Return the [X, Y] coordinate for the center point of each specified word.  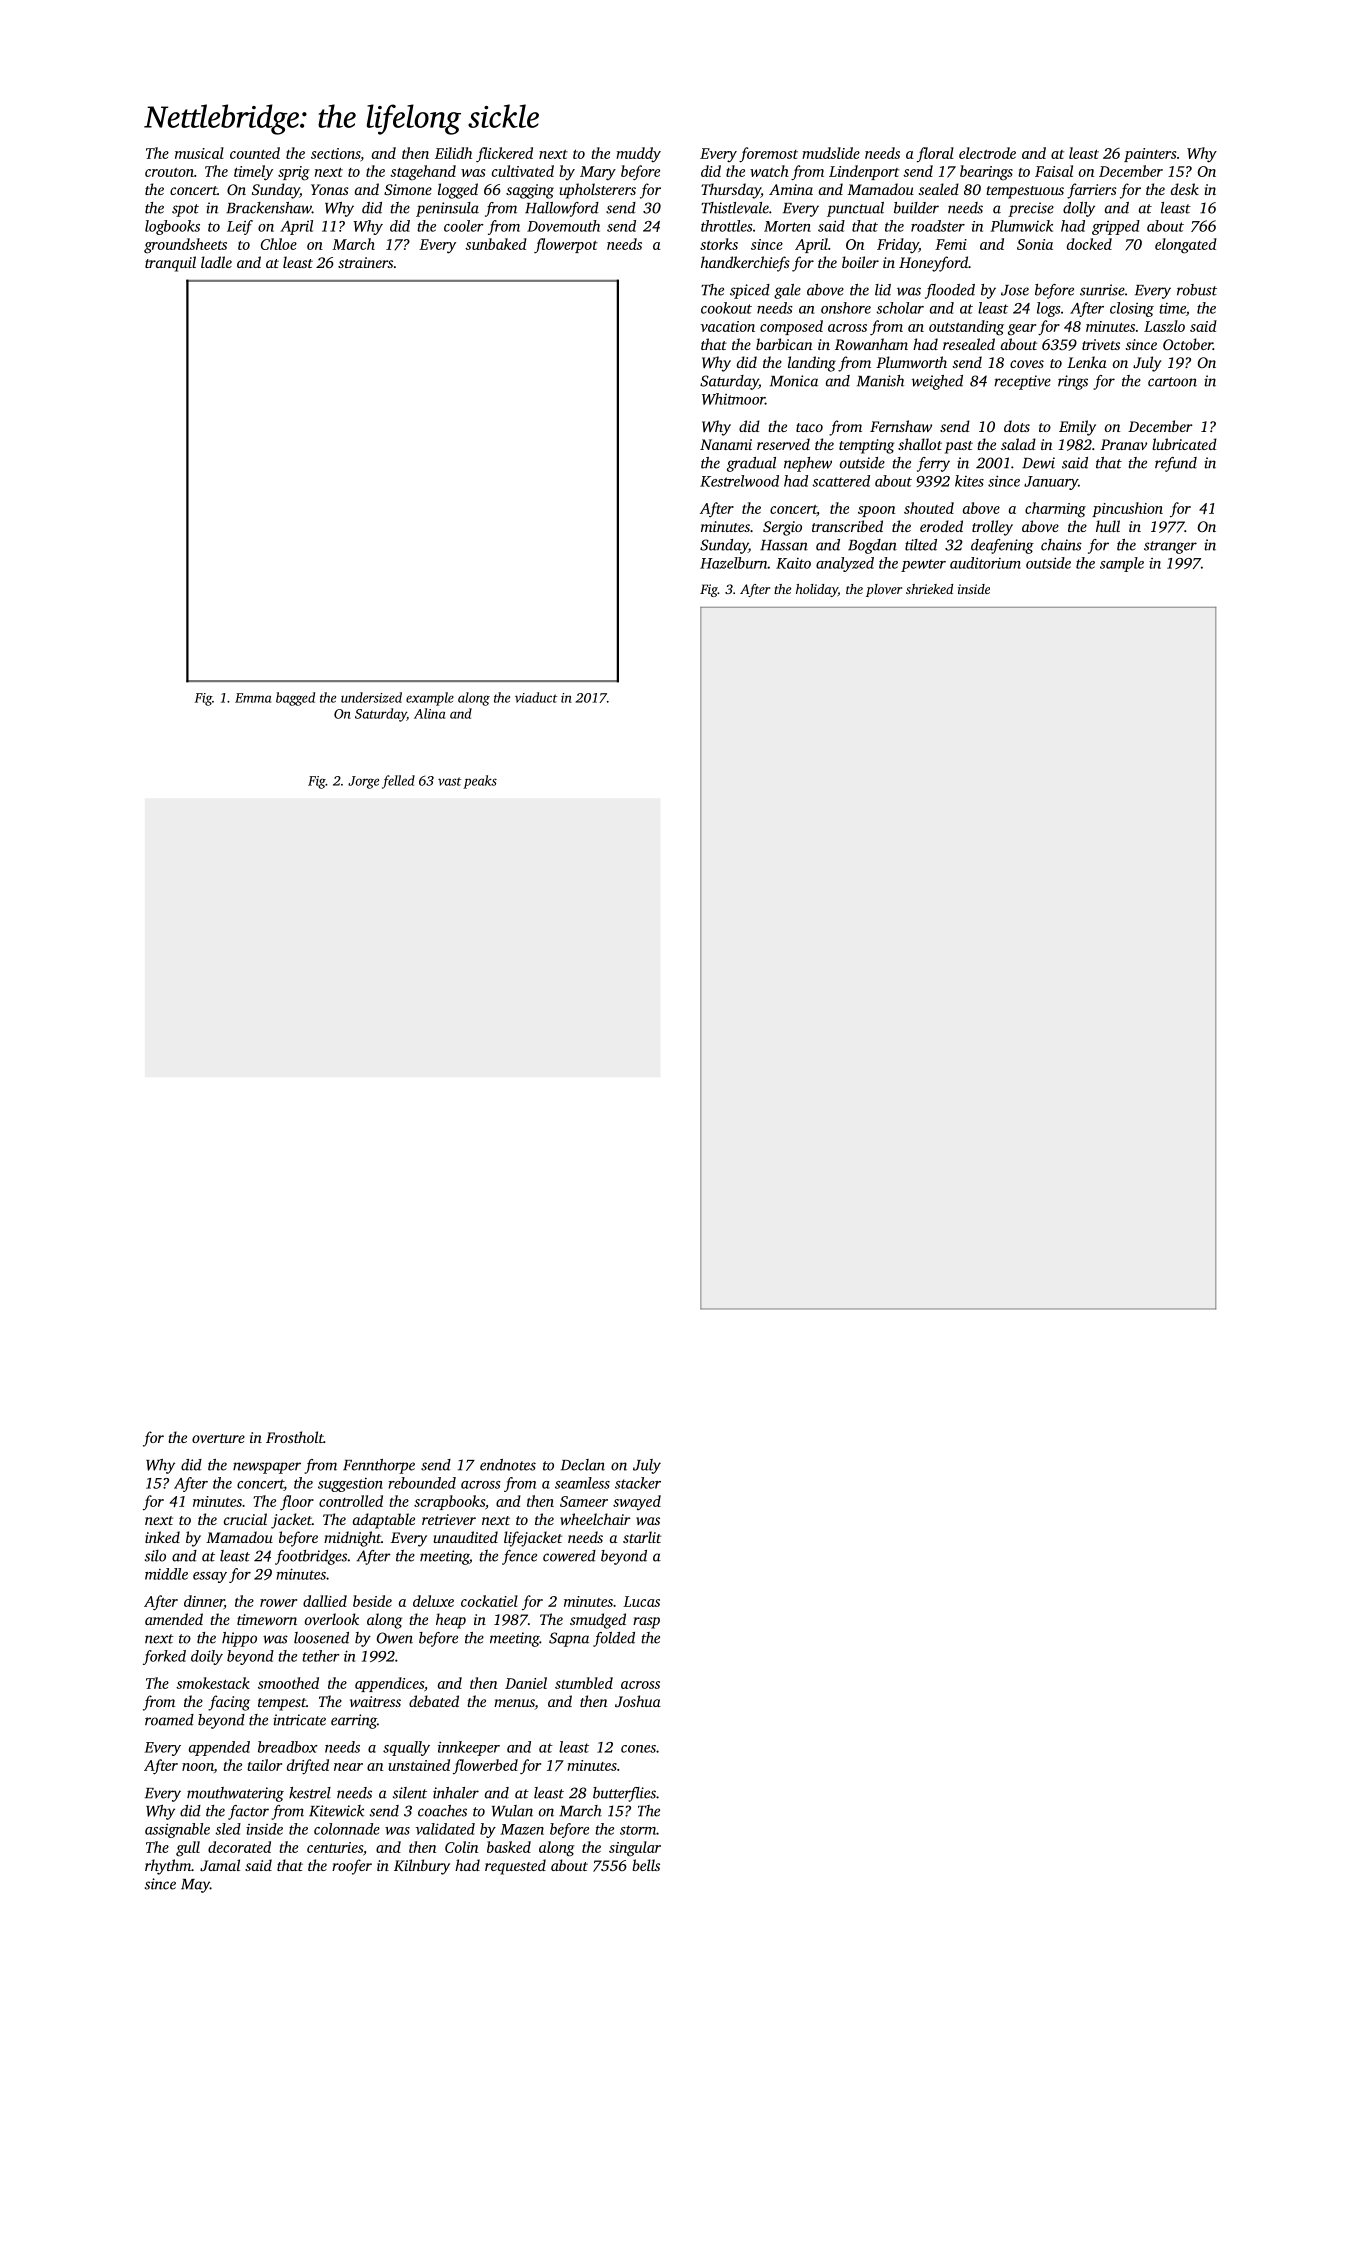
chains [1061, 545]
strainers [365, 262]
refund [1176, 464]
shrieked [929, 589]
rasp [646, 1623]
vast [449, 781]
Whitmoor [733, 399]
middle [166, 1574]
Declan [583, 1465]
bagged [295, 699]
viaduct [536, 697]
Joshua [638, 1701]
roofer [352, 1867]
